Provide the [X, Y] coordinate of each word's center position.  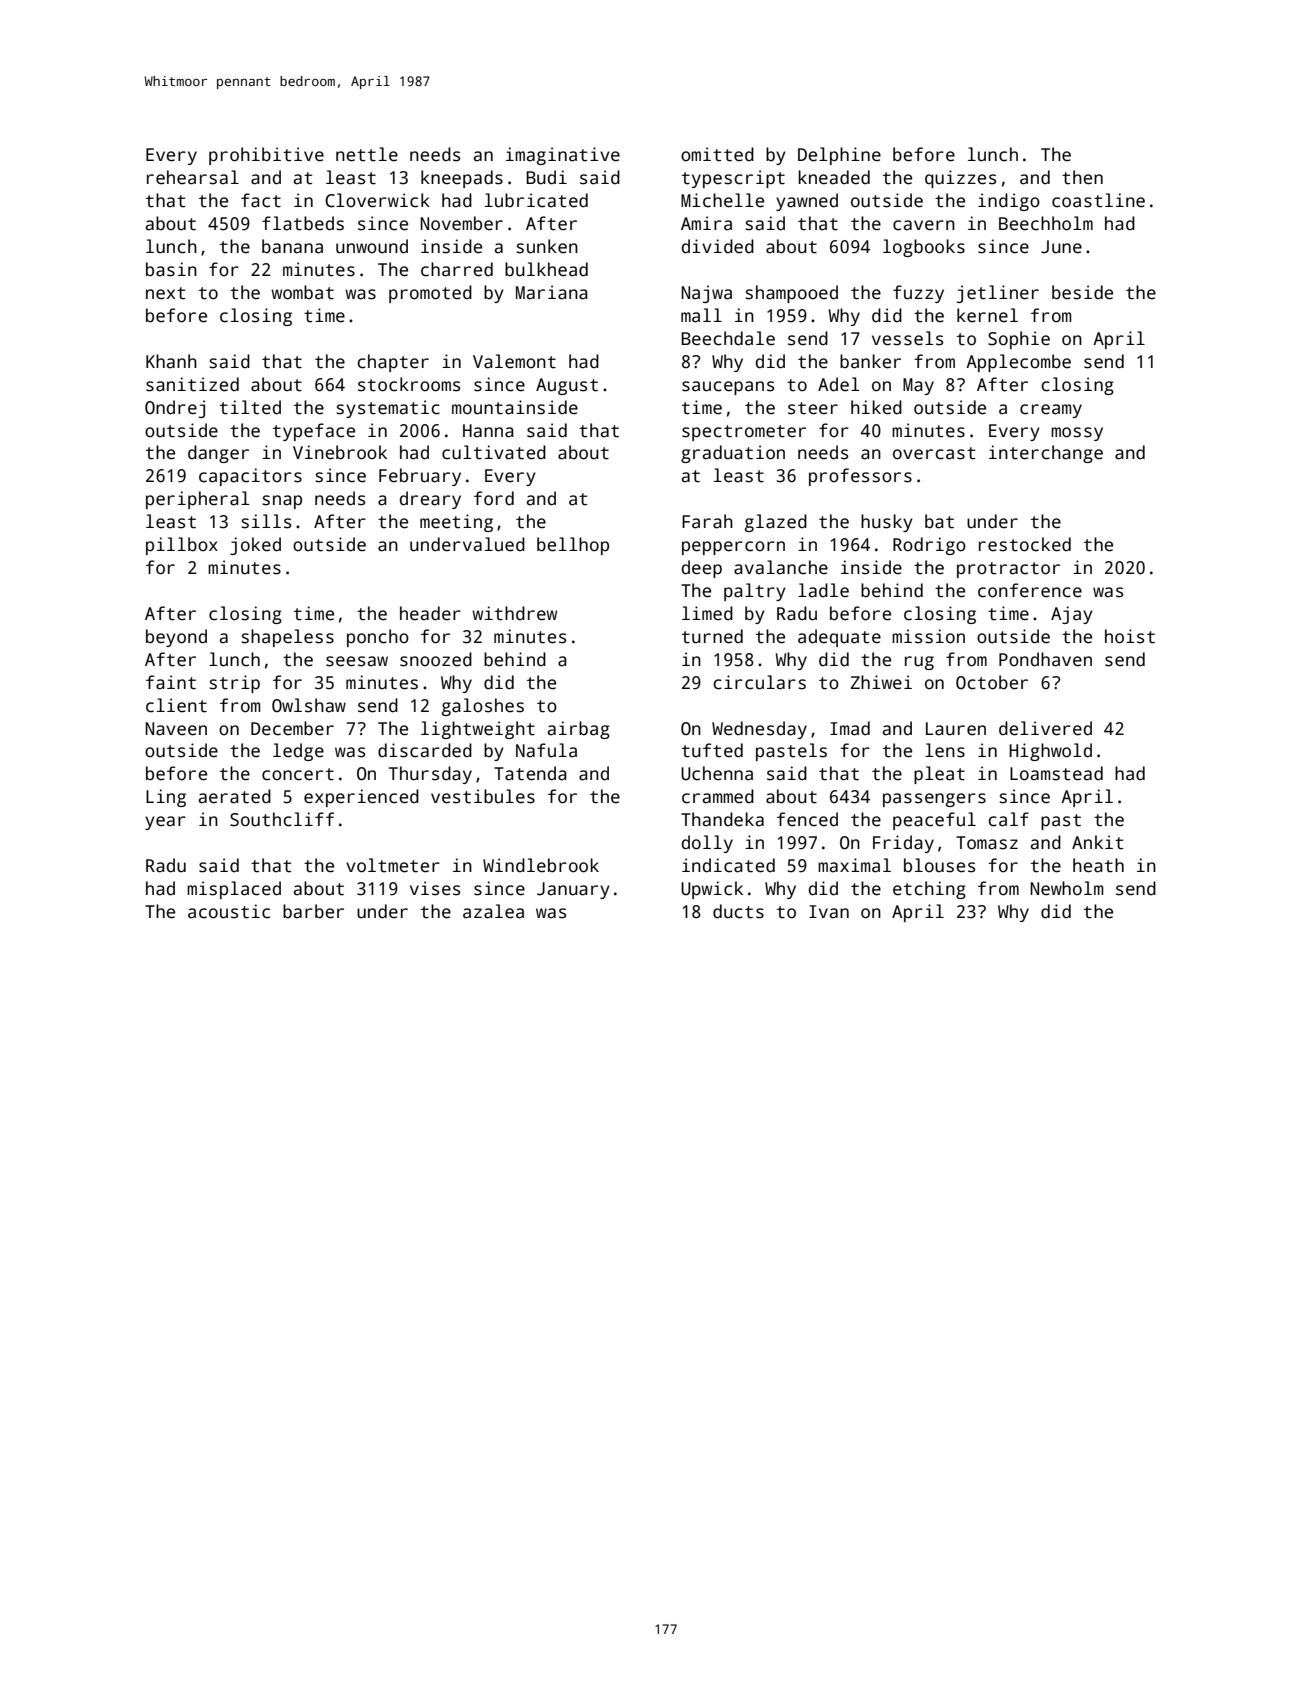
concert [298, 774]
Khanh [171, 361]
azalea [493, 911]
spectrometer [744, 433]
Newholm [1066, 888]
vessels [907, 338]
